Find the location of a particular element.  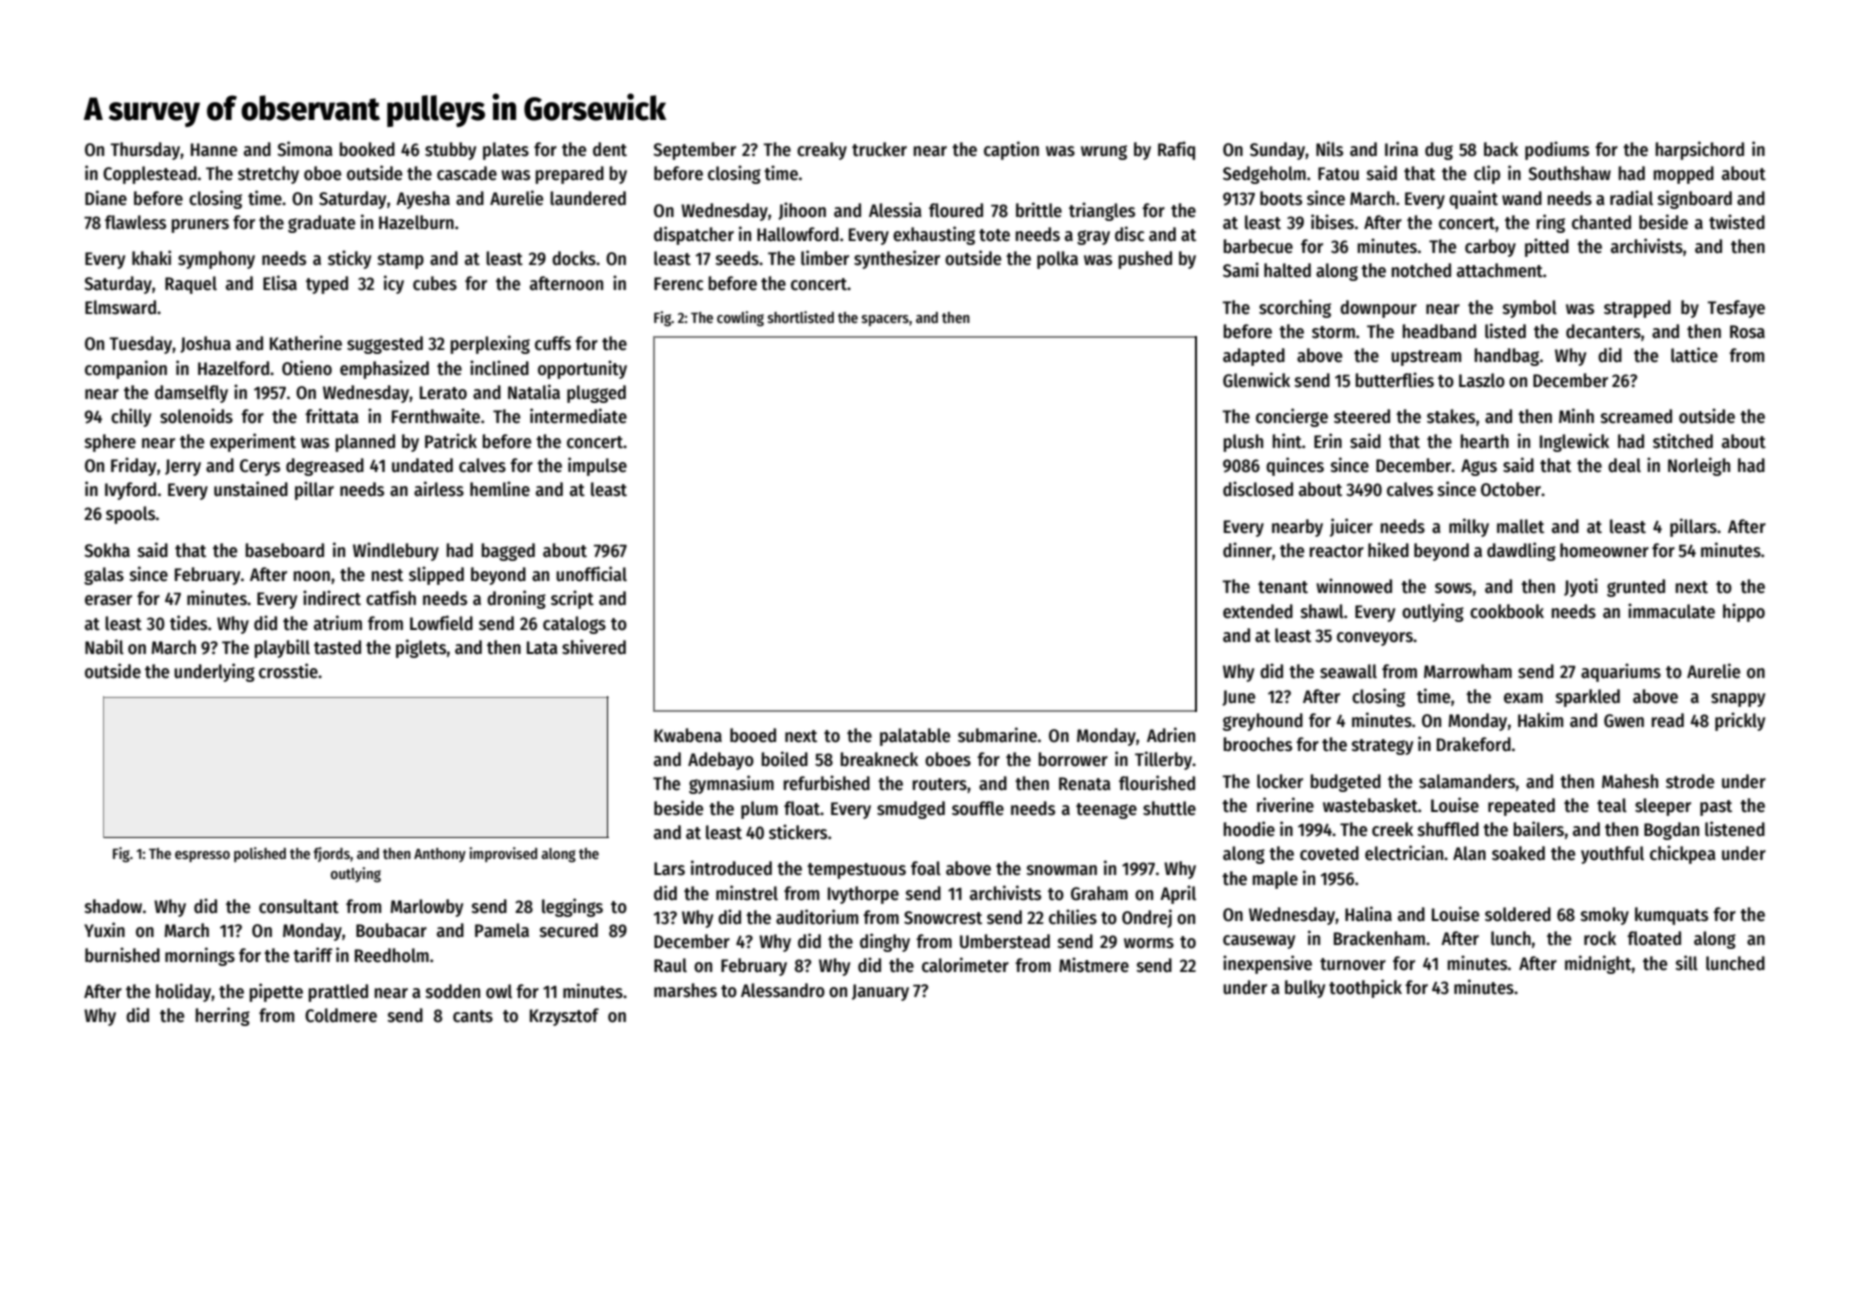

milky is located at coordinates (1469, 527).
